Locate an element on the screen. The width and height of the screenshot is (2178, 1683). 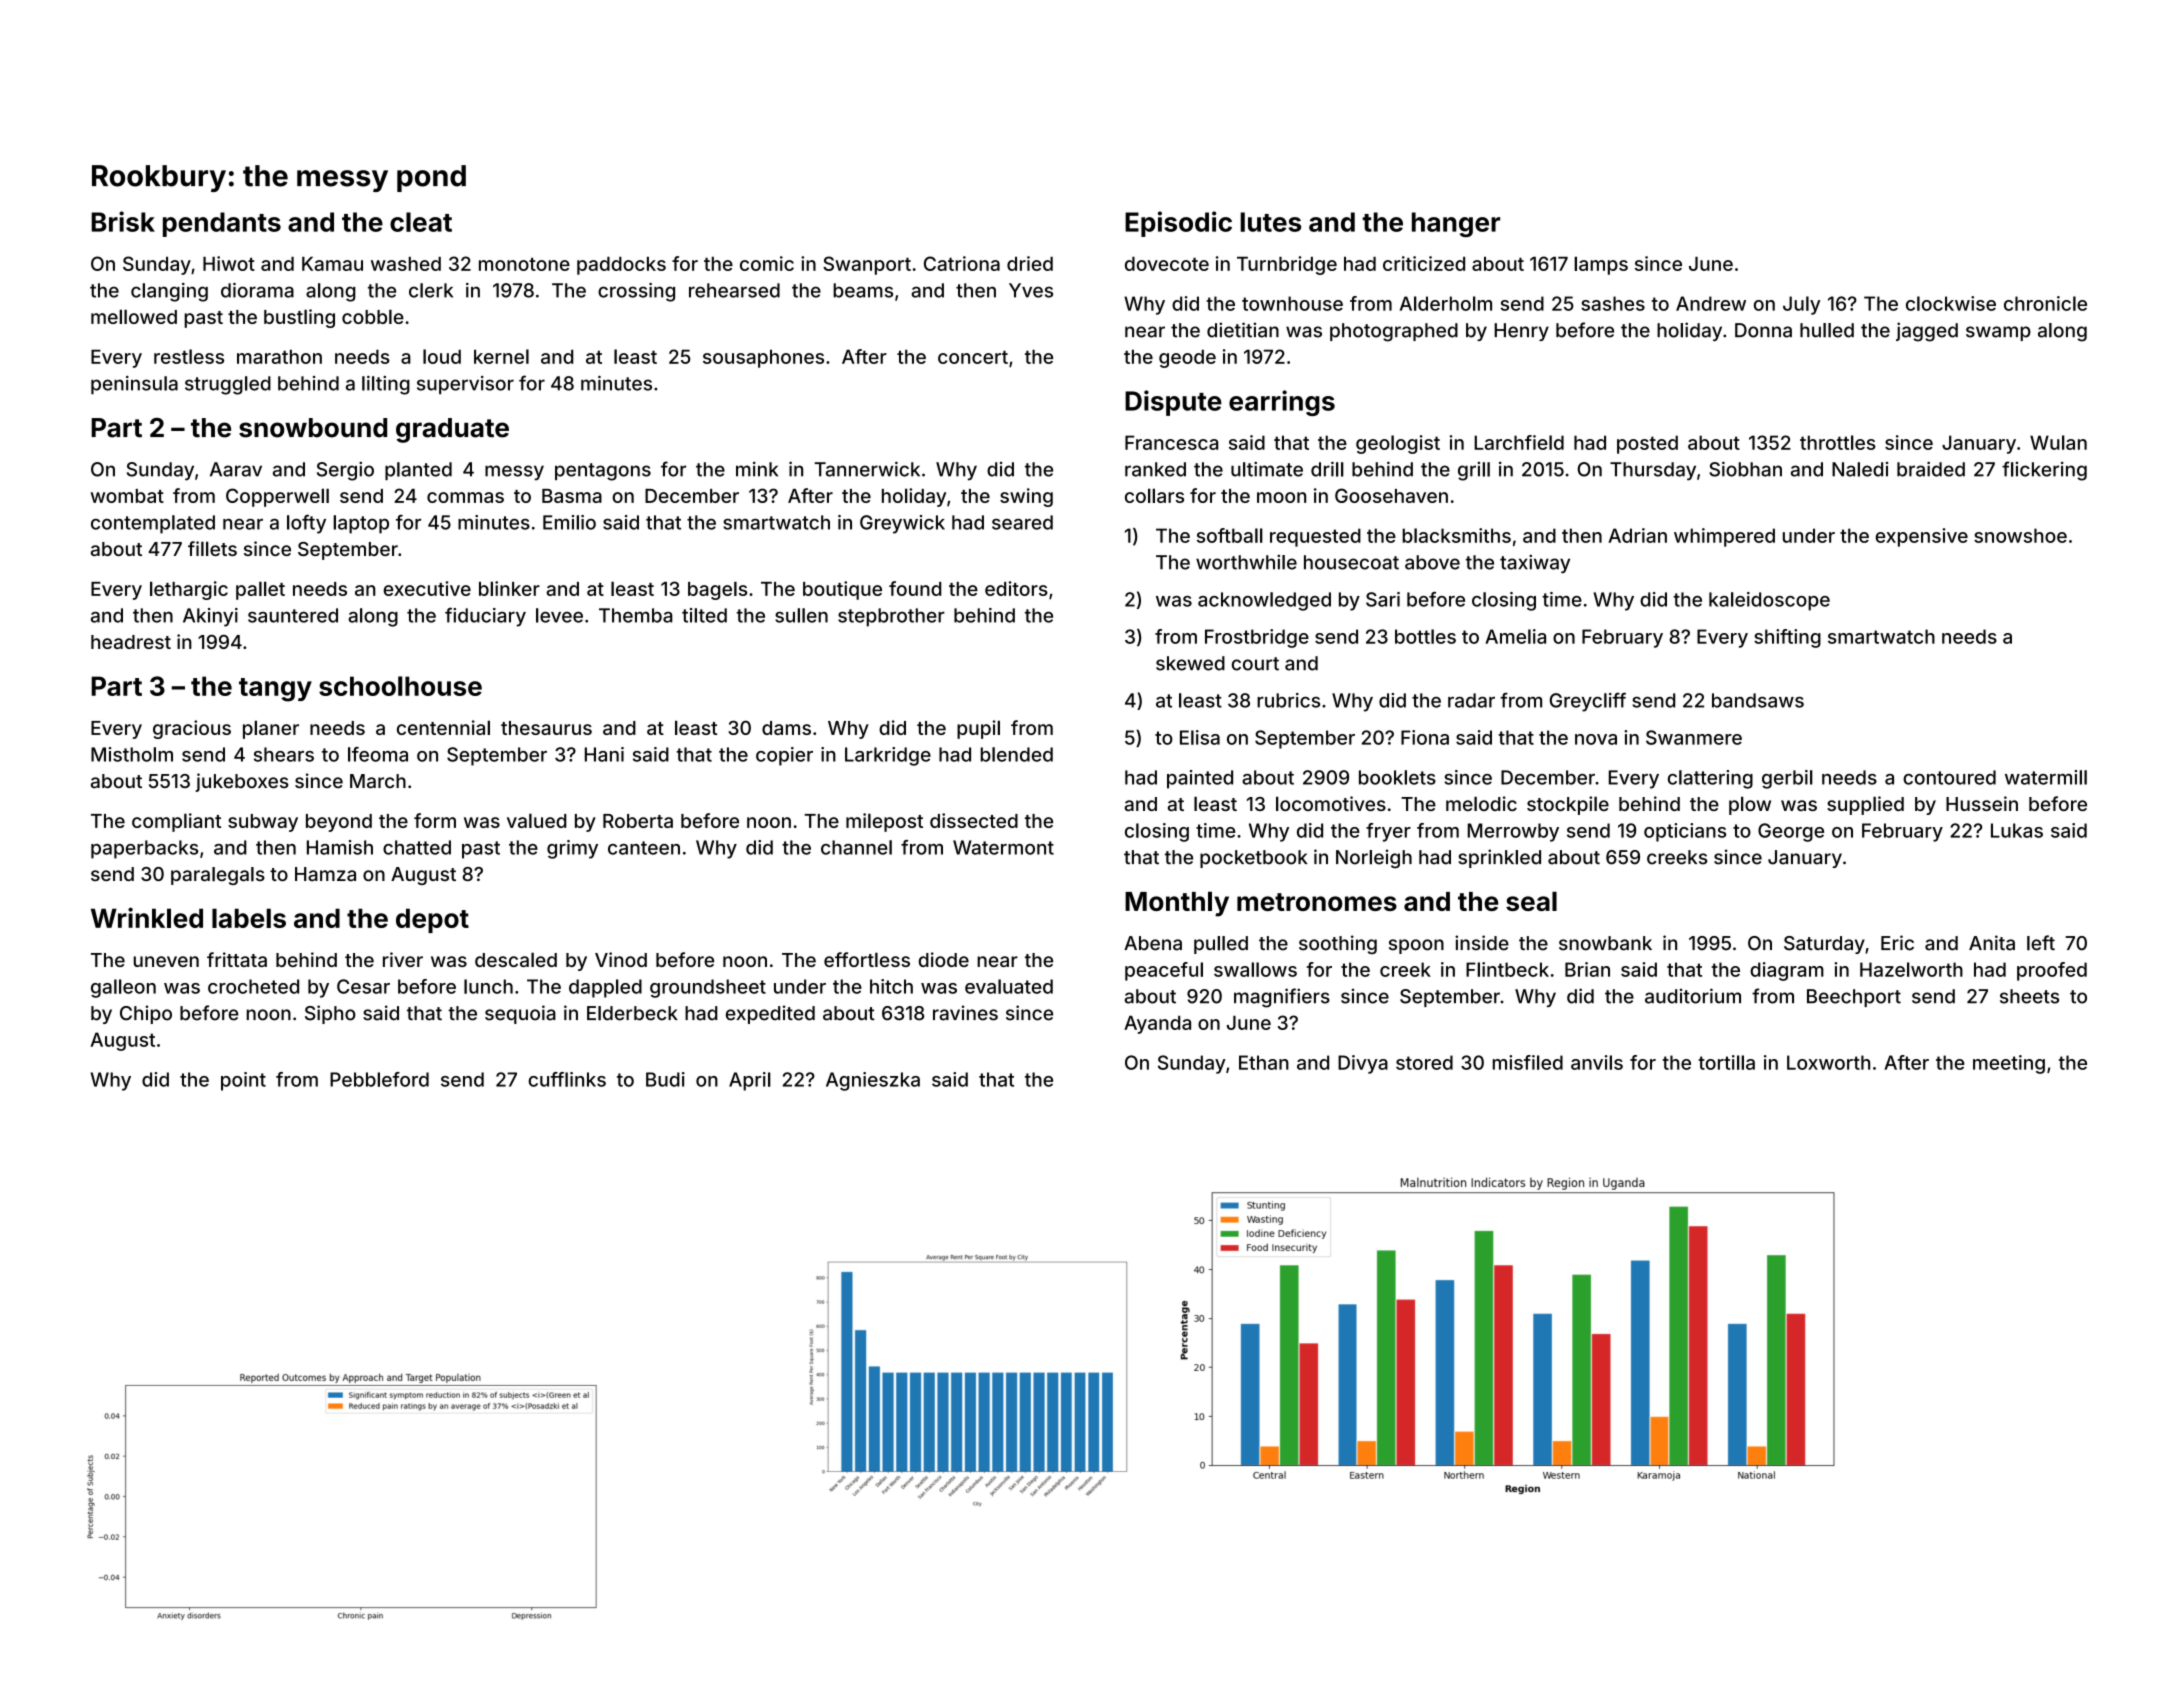
collars is located at coordinates (1154, 495).
